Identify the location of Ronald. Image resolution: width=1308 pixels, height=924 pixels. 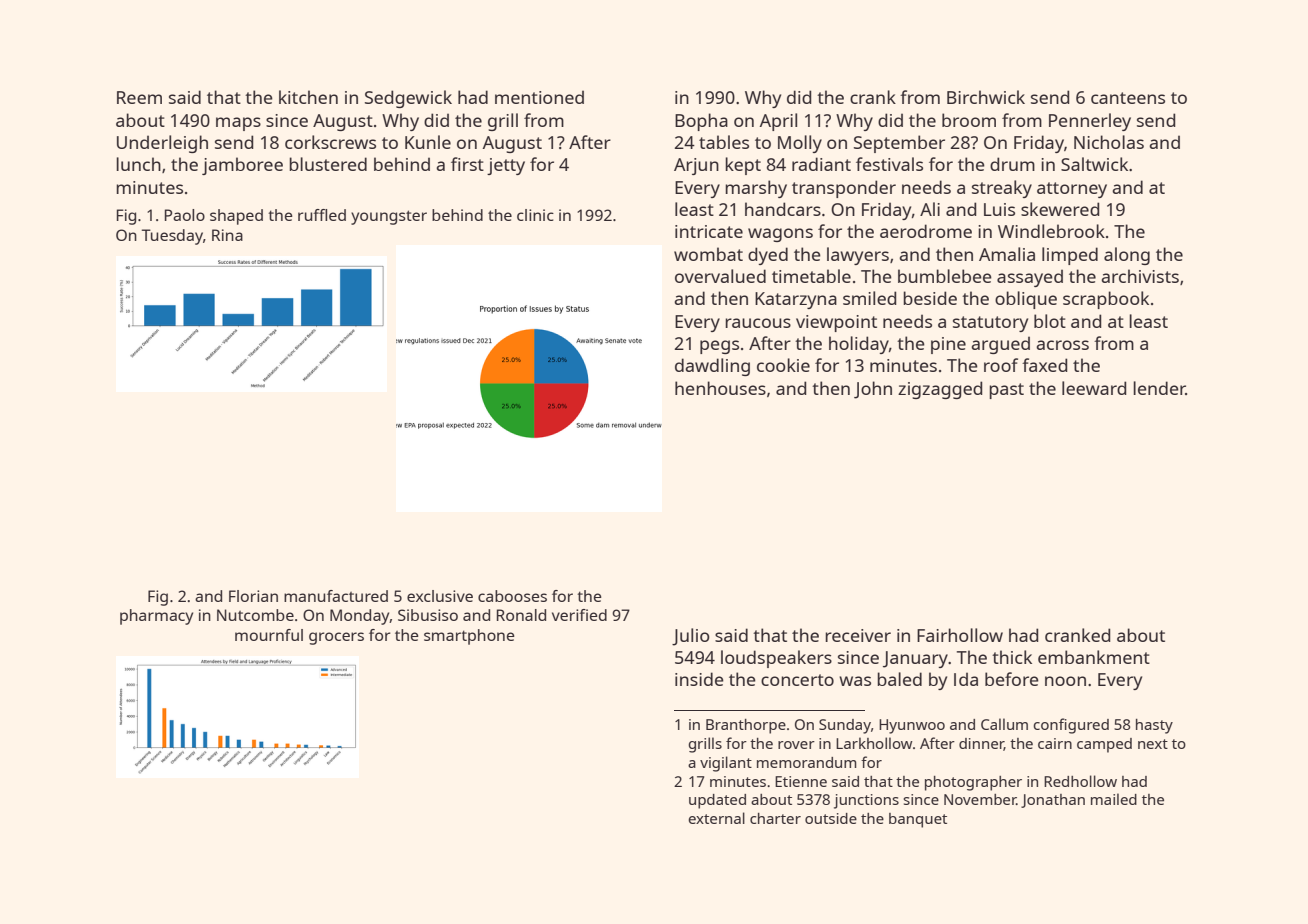
(521, 615).
